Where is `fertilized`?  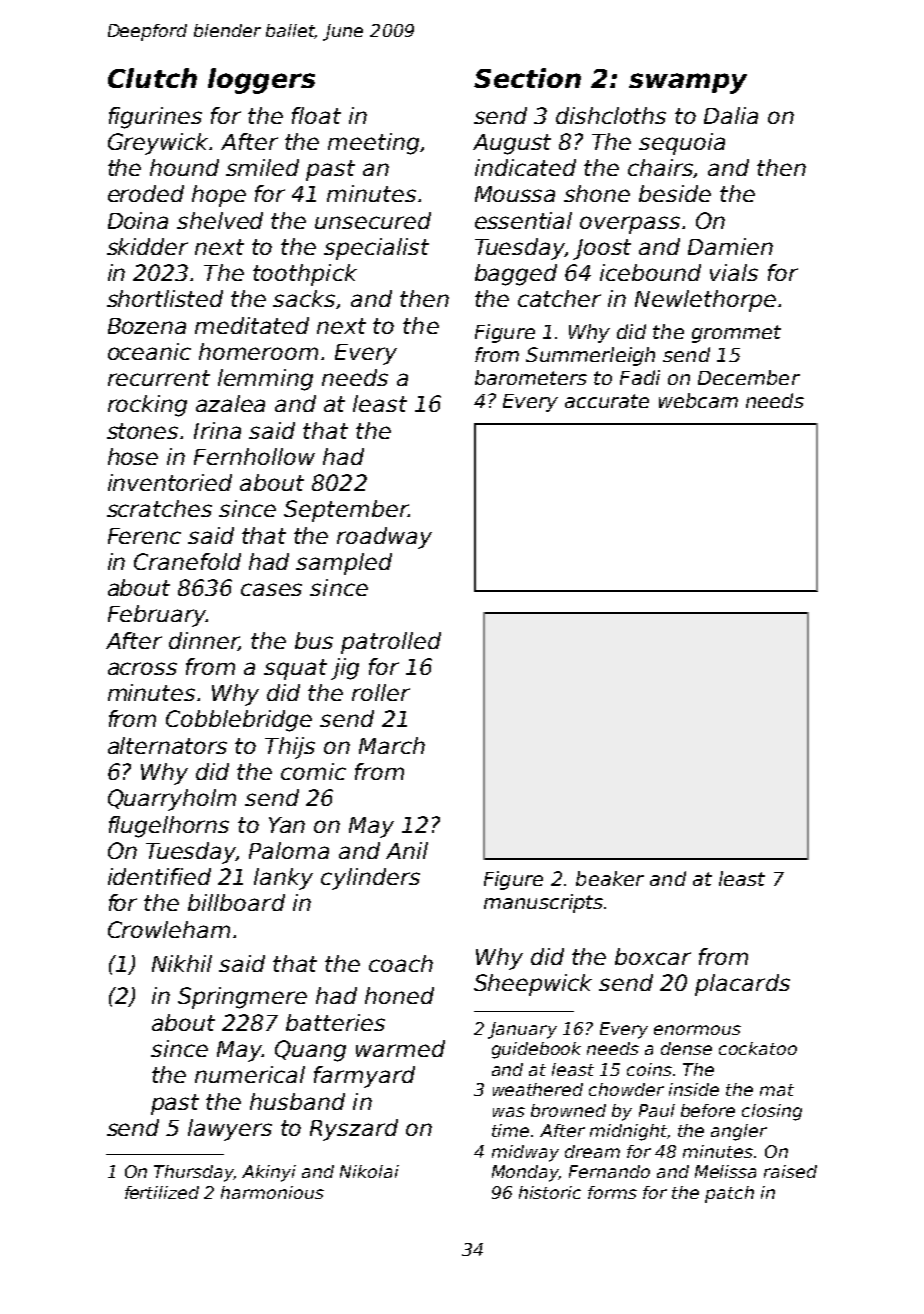 fertilized is located at coordinates (162, 1192).
